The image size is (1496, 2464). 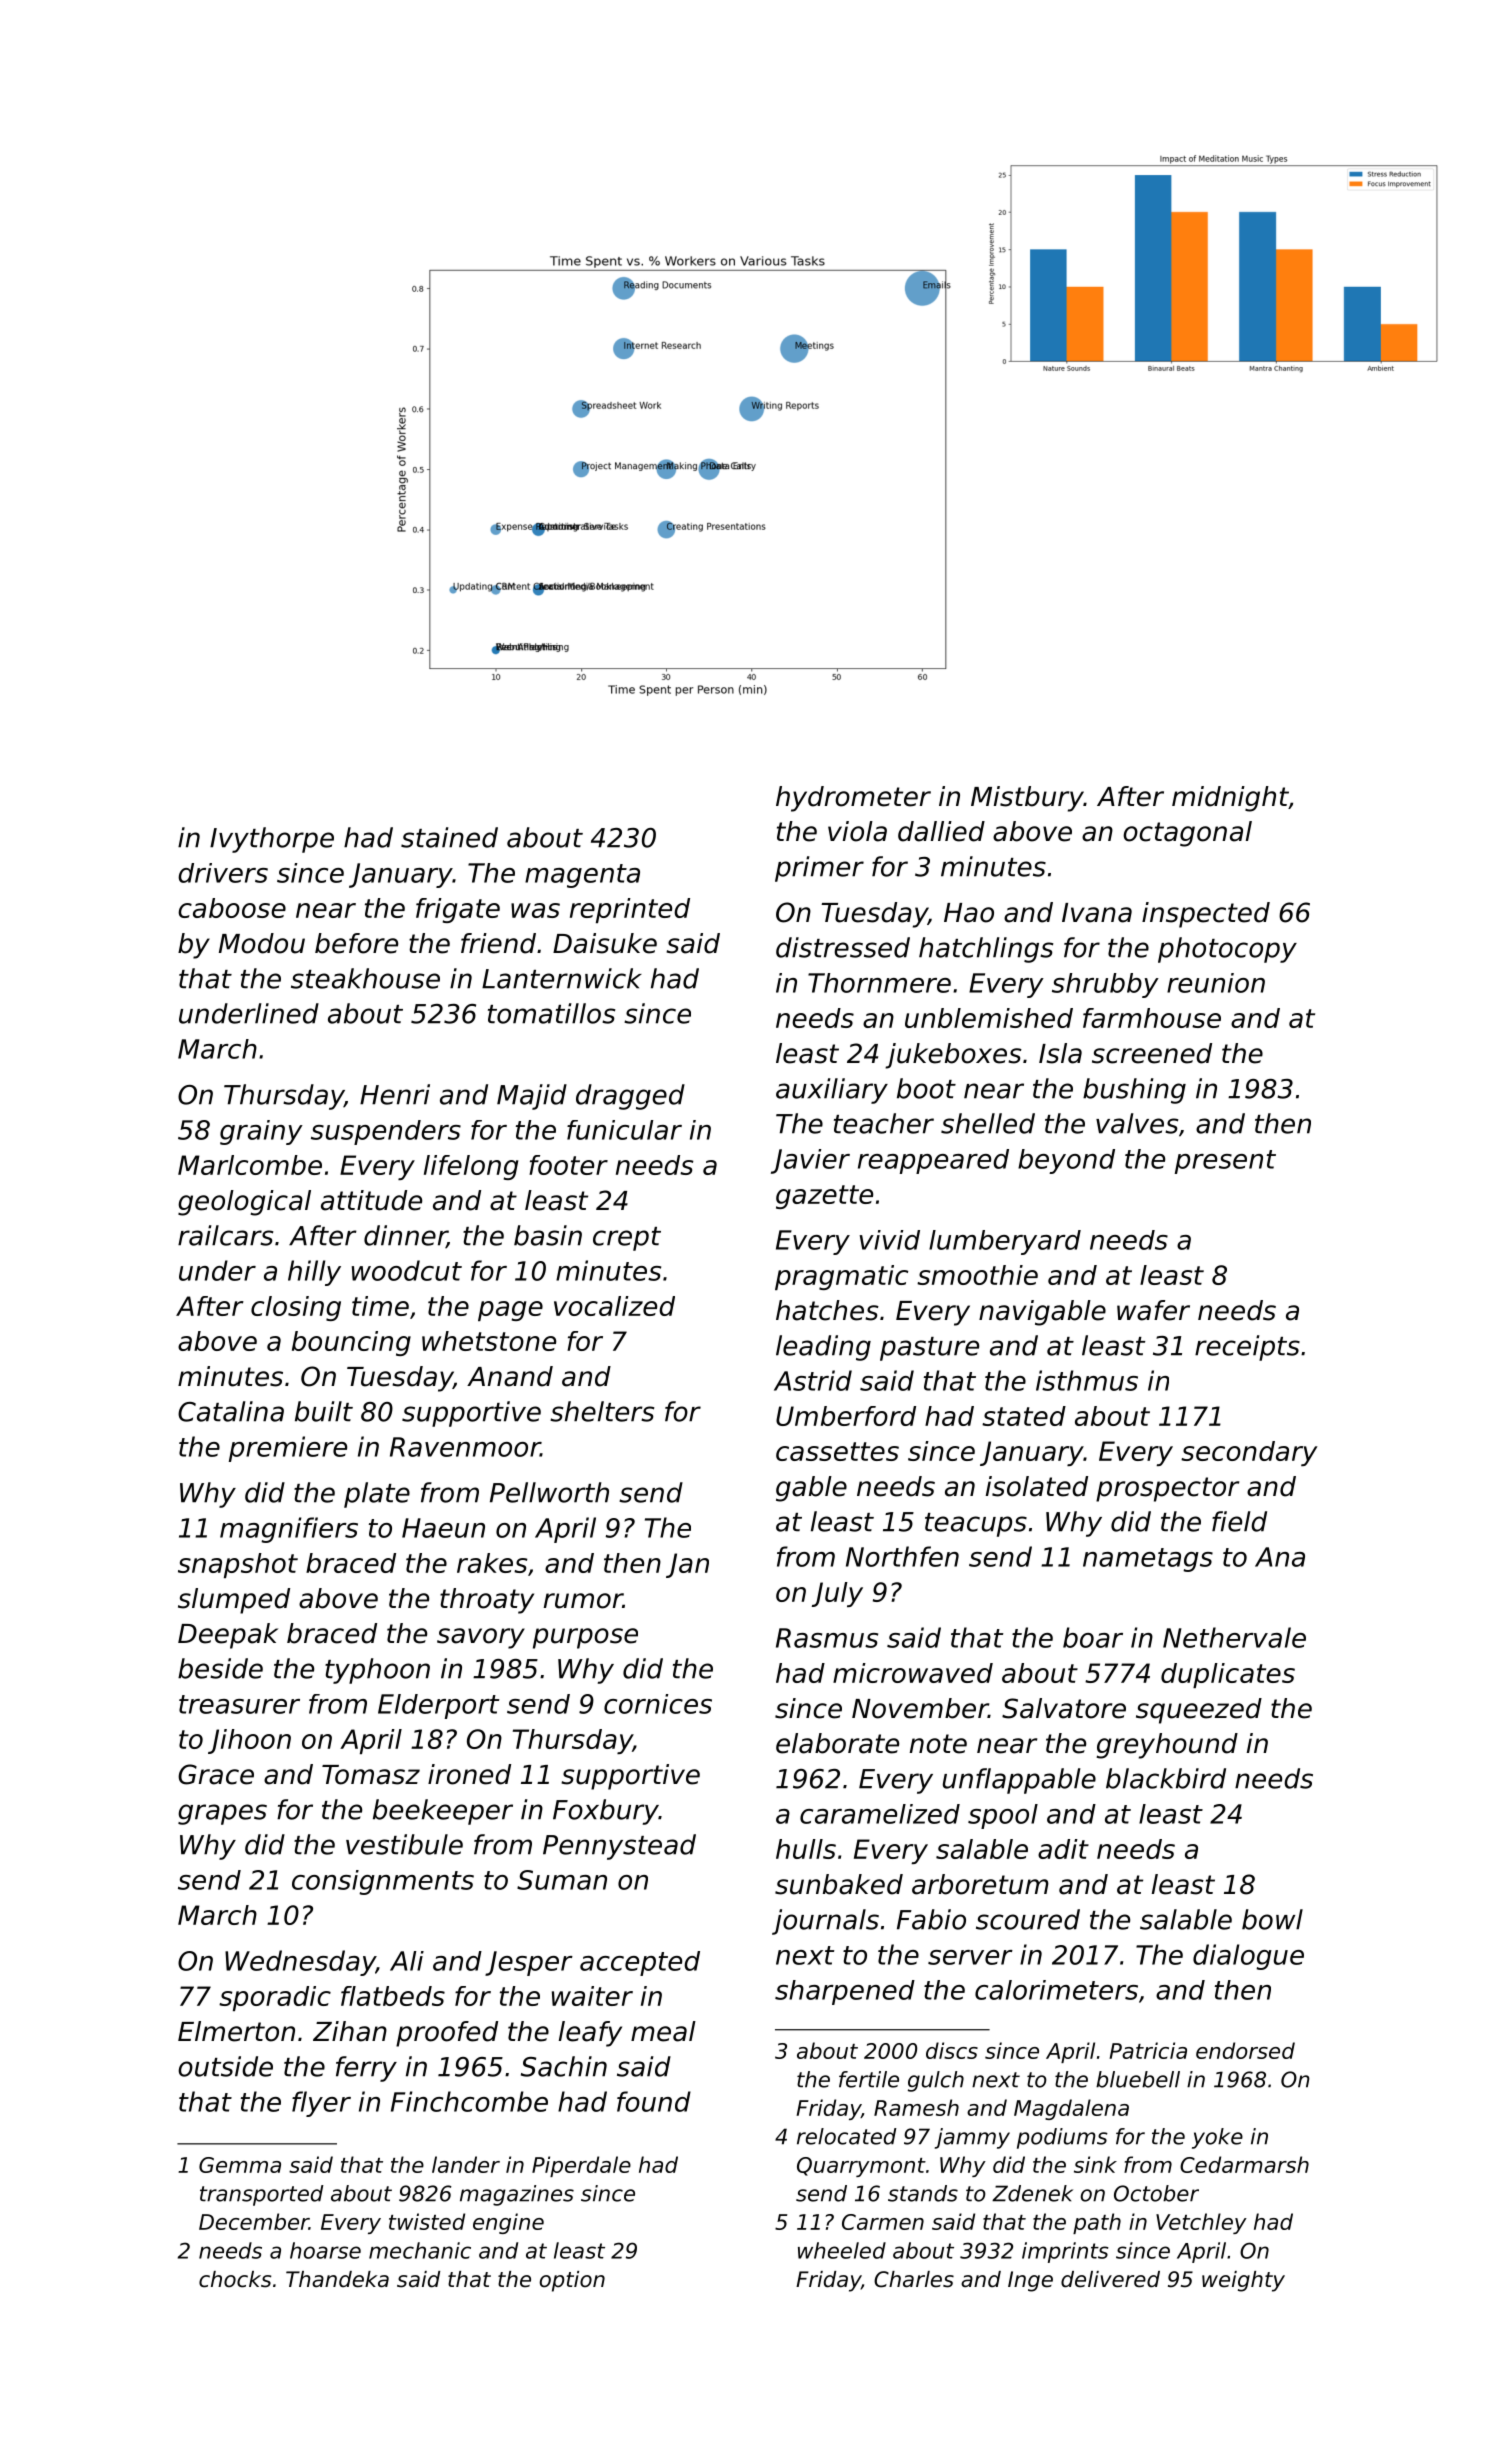 What do you see at coordinates (377, 1671) in the page?
I see `typhoon` at bounding box center [377, 1671].
